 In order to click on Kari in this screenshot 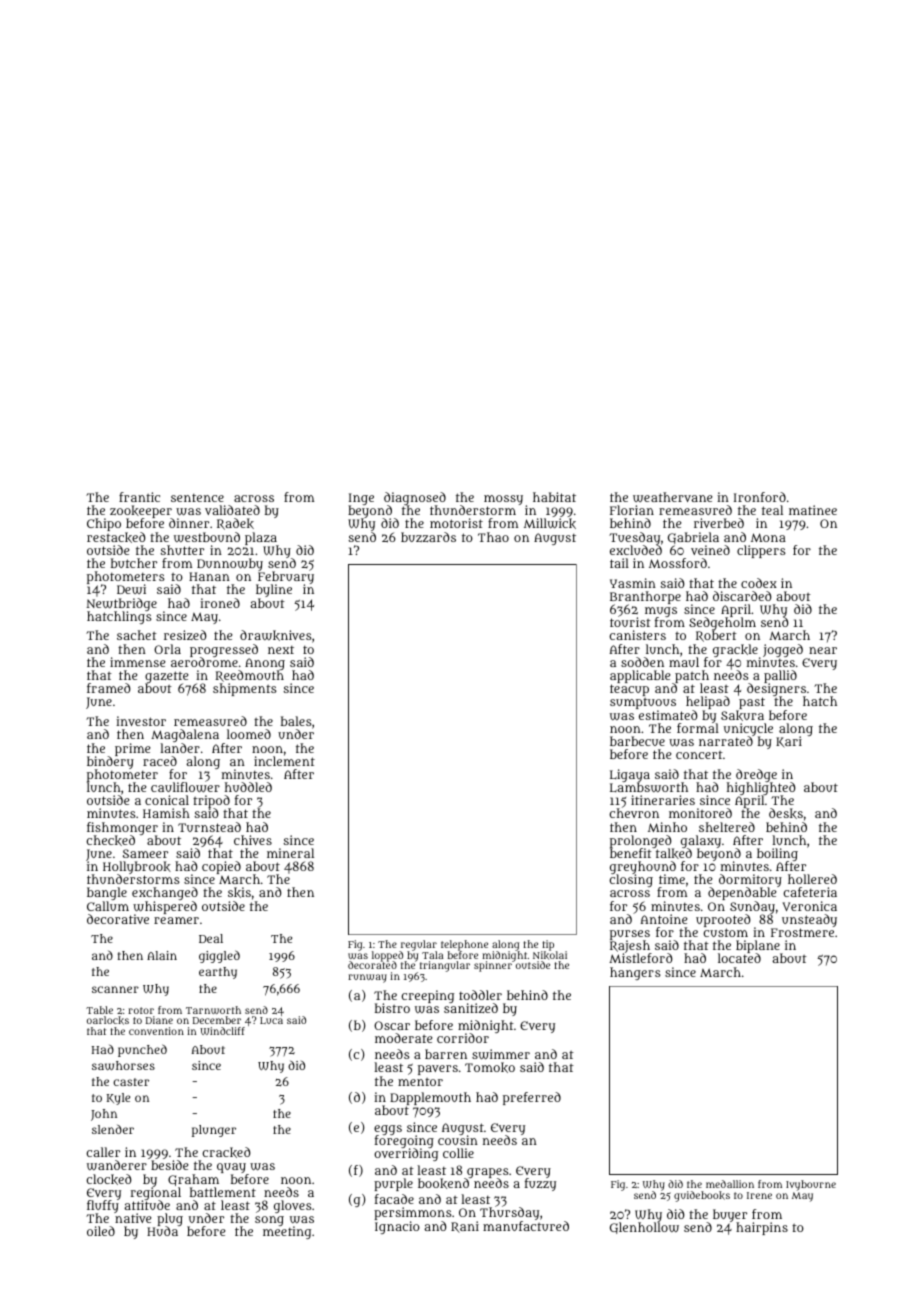, I will do `click(789, 742)`.
